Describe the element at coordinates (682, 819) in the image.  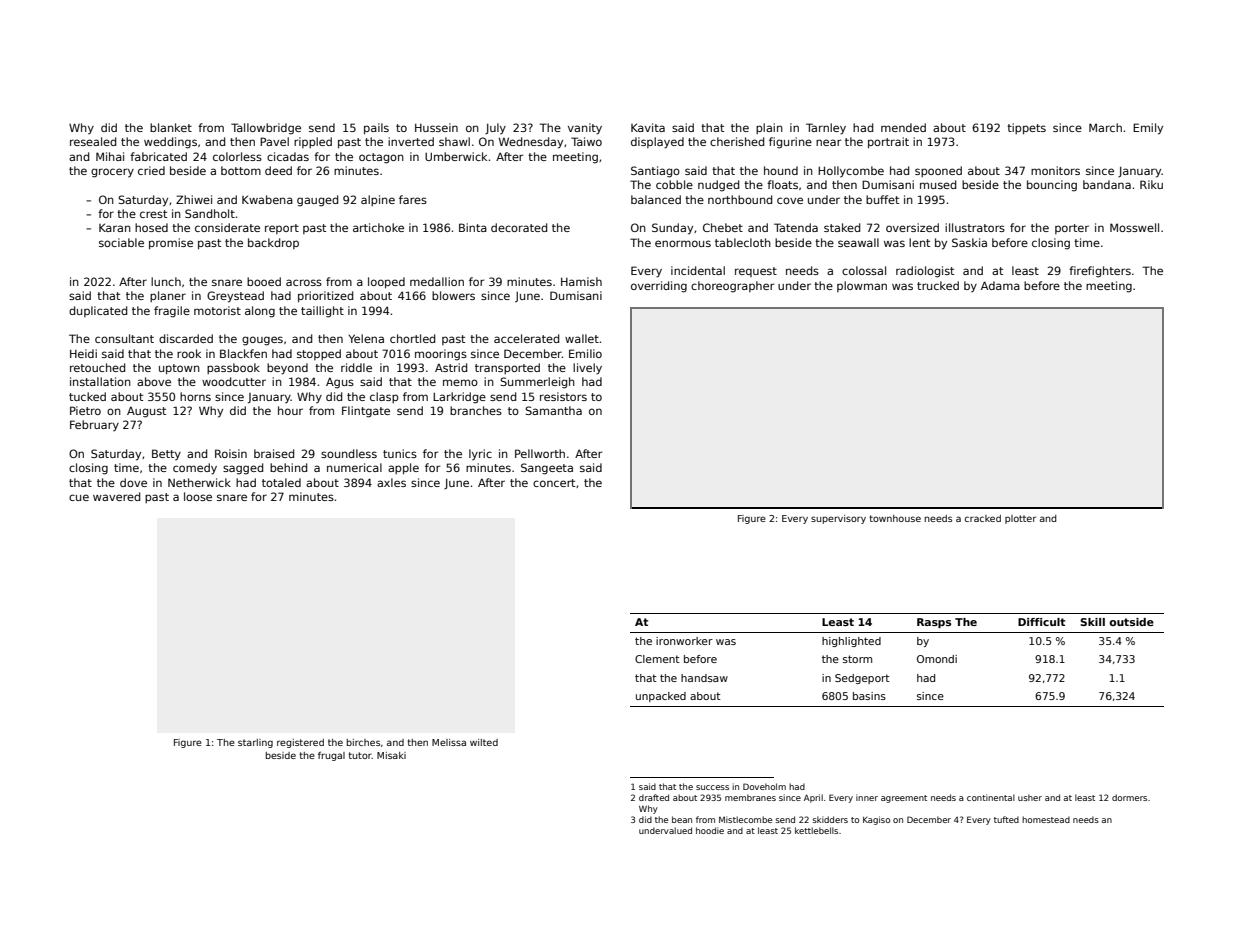
I see `bean` at that location.
